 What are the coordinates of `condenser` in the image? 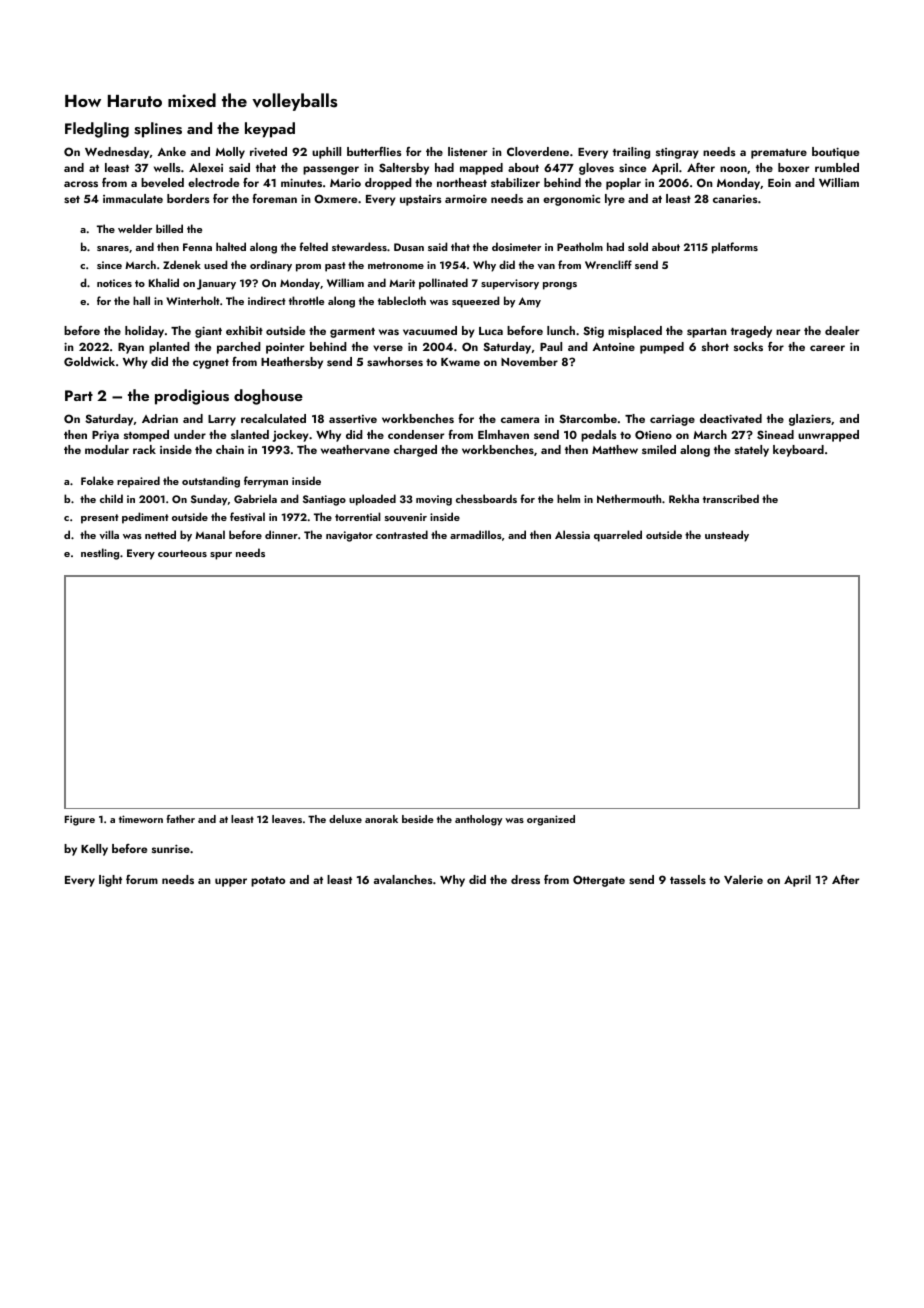 It's located at (416, 434).
